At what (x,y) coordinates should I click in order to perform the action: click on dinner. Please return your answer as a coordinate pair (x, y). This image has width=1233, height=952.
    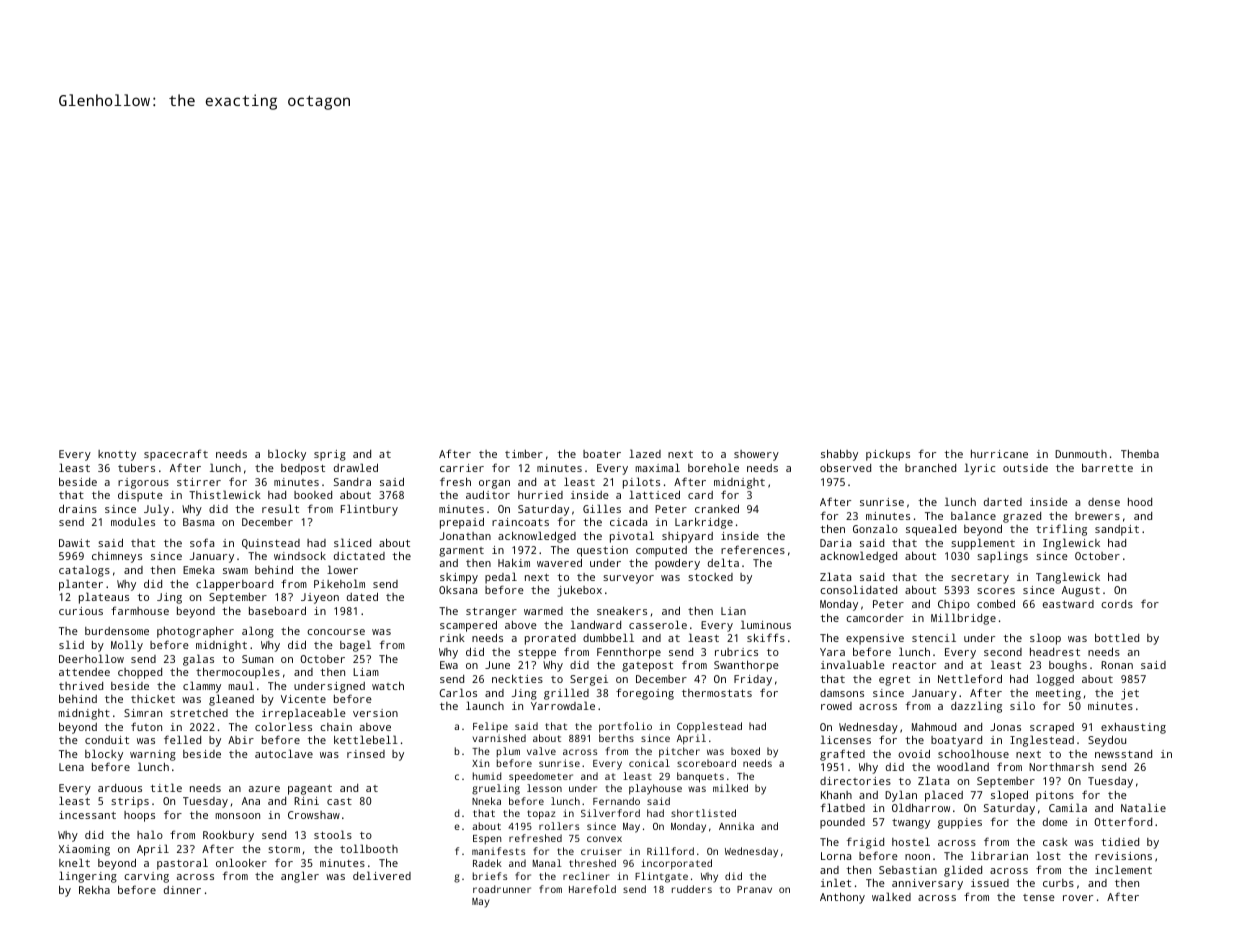
    Looking at the image, I should click on (182, 890).
